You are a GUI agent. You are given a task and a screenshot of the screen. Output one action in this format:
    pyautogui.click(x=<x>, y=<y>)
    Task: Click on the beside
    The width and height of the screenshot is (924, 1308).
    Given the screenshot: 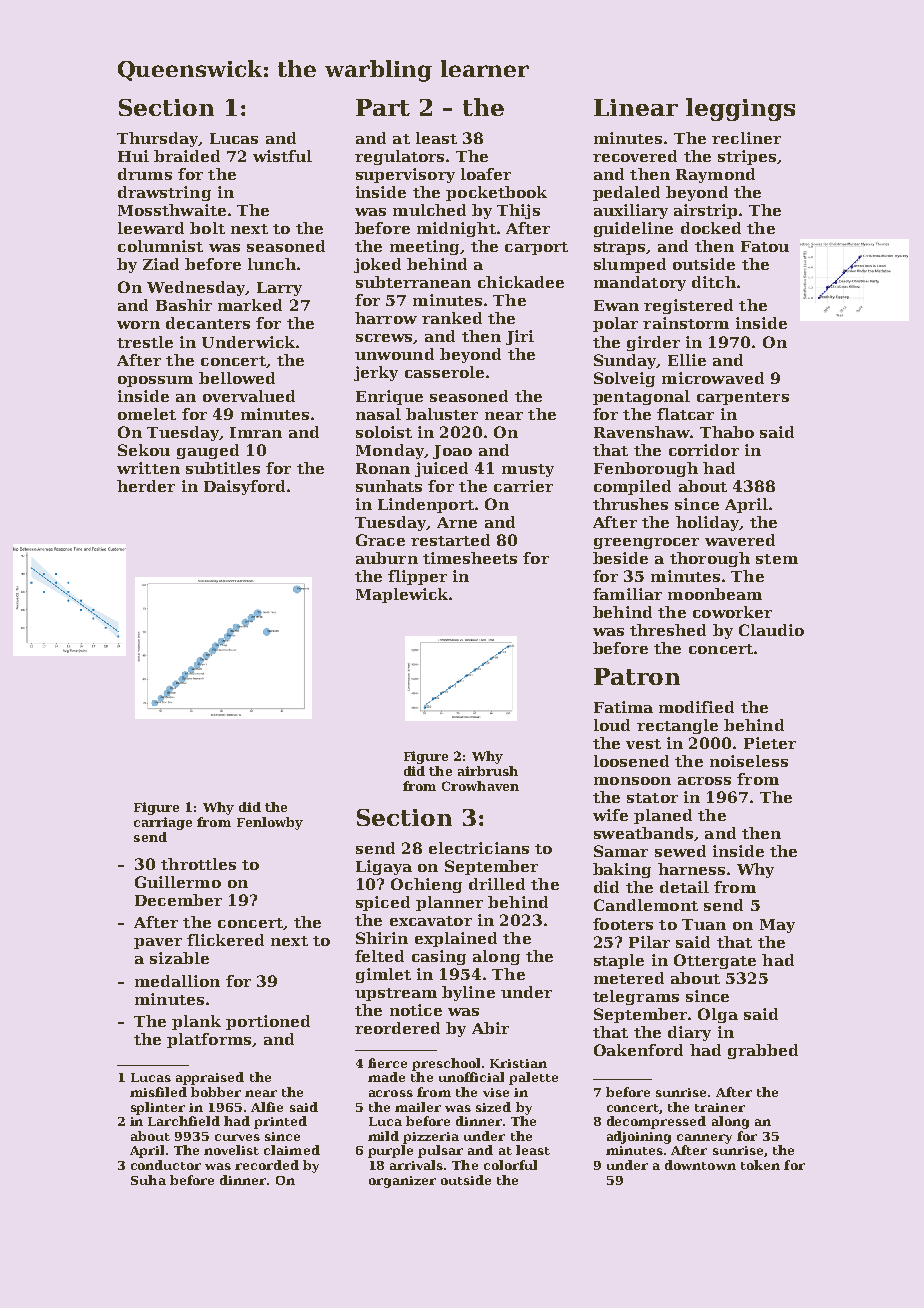 What is the action you would take?
    pyautogui.click(x=620, y=558)
